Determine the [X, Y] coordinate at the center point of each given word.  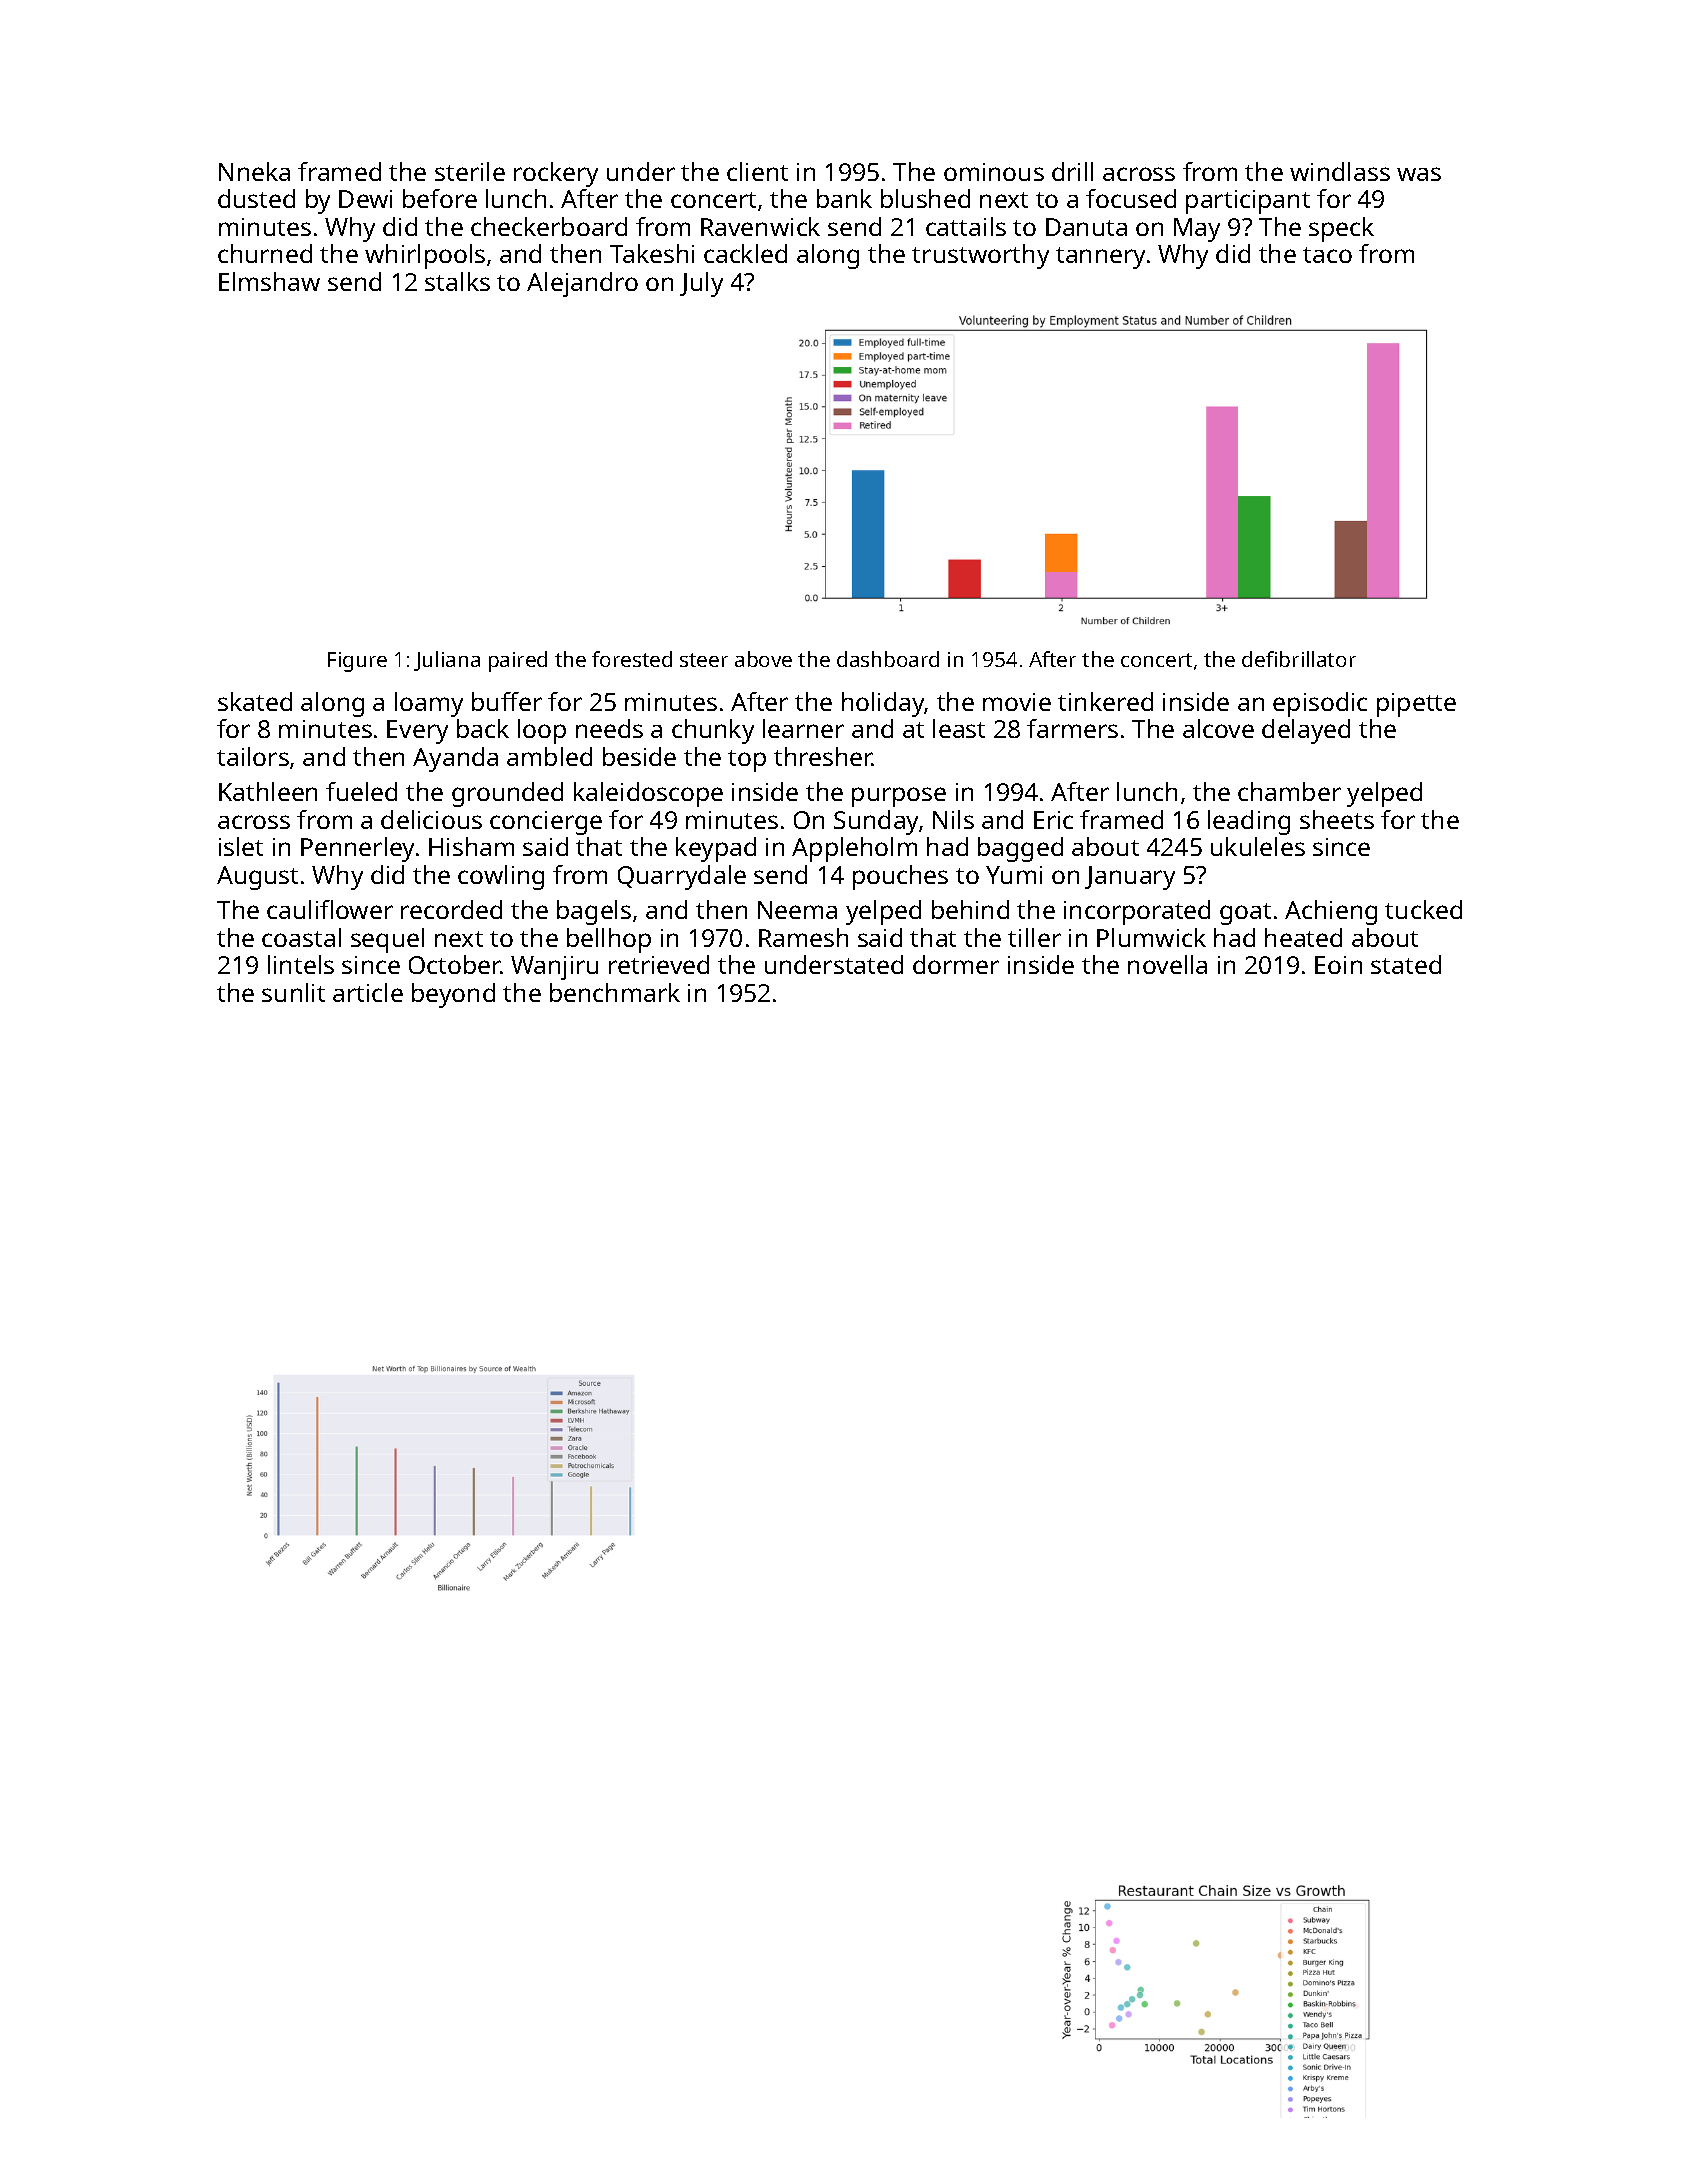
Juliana [447, 661]
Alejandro [582, 284]
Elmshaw [269, 281]
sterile [470, 171]
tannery [1100, 258]
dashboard [888, 659]
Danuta [1086, 227]
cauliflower [330, 909]
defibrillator [1299, 659]
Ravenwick [760, 226]
